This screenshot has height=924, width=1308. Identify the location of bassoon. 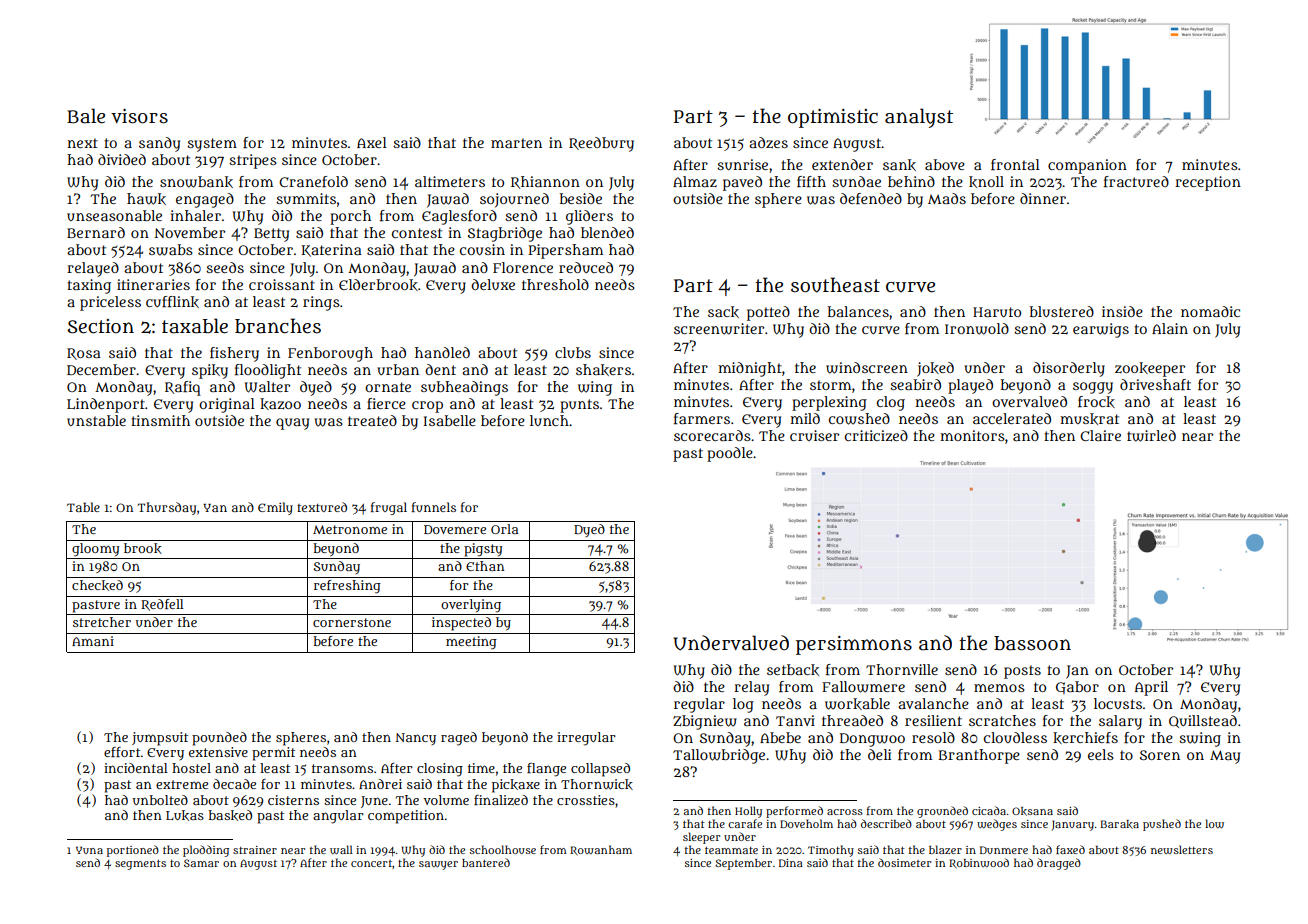
(1032, 643).
